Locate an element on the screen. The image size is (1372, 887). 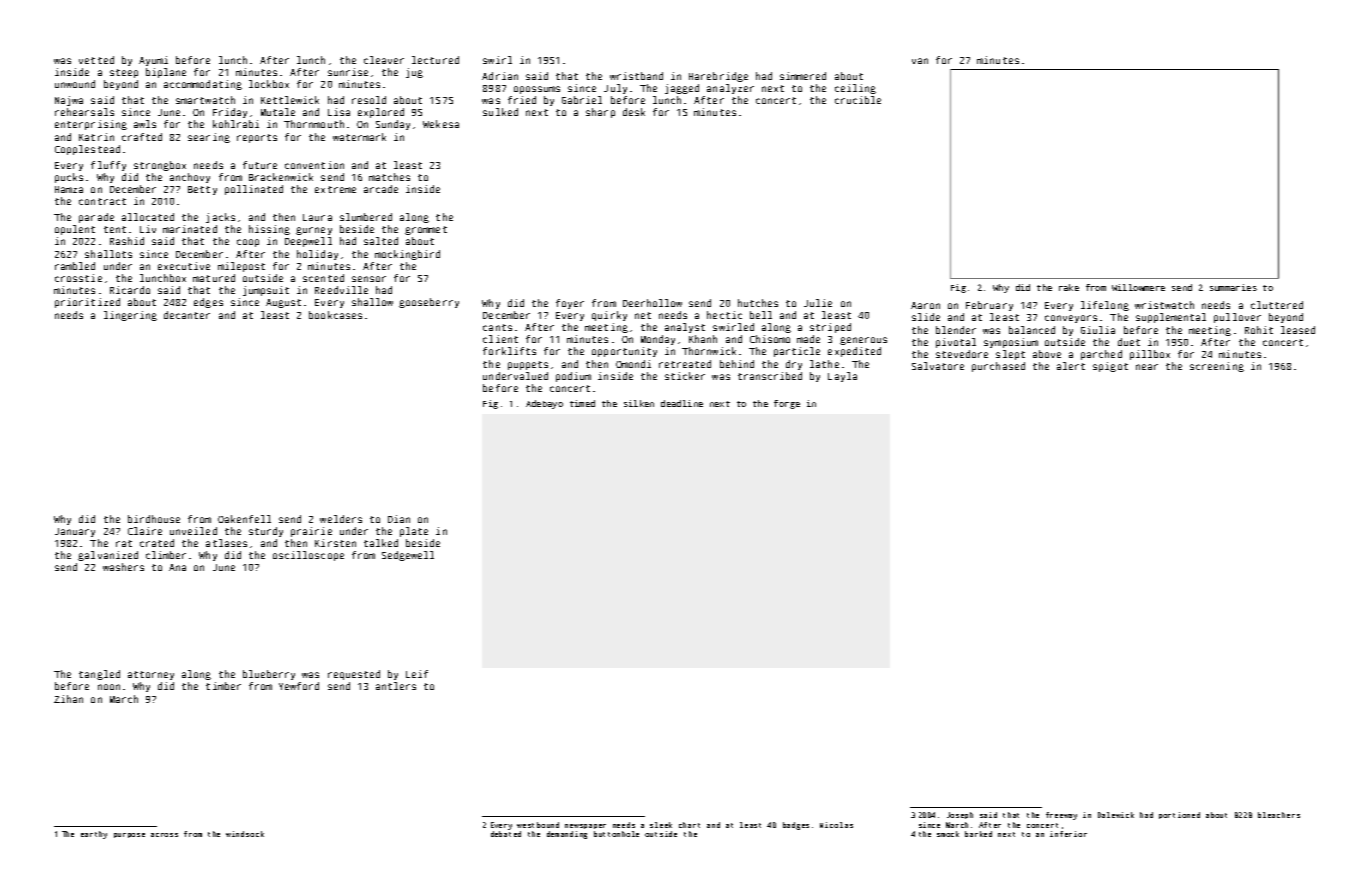
screening is located at coordinates (1217, 367).
